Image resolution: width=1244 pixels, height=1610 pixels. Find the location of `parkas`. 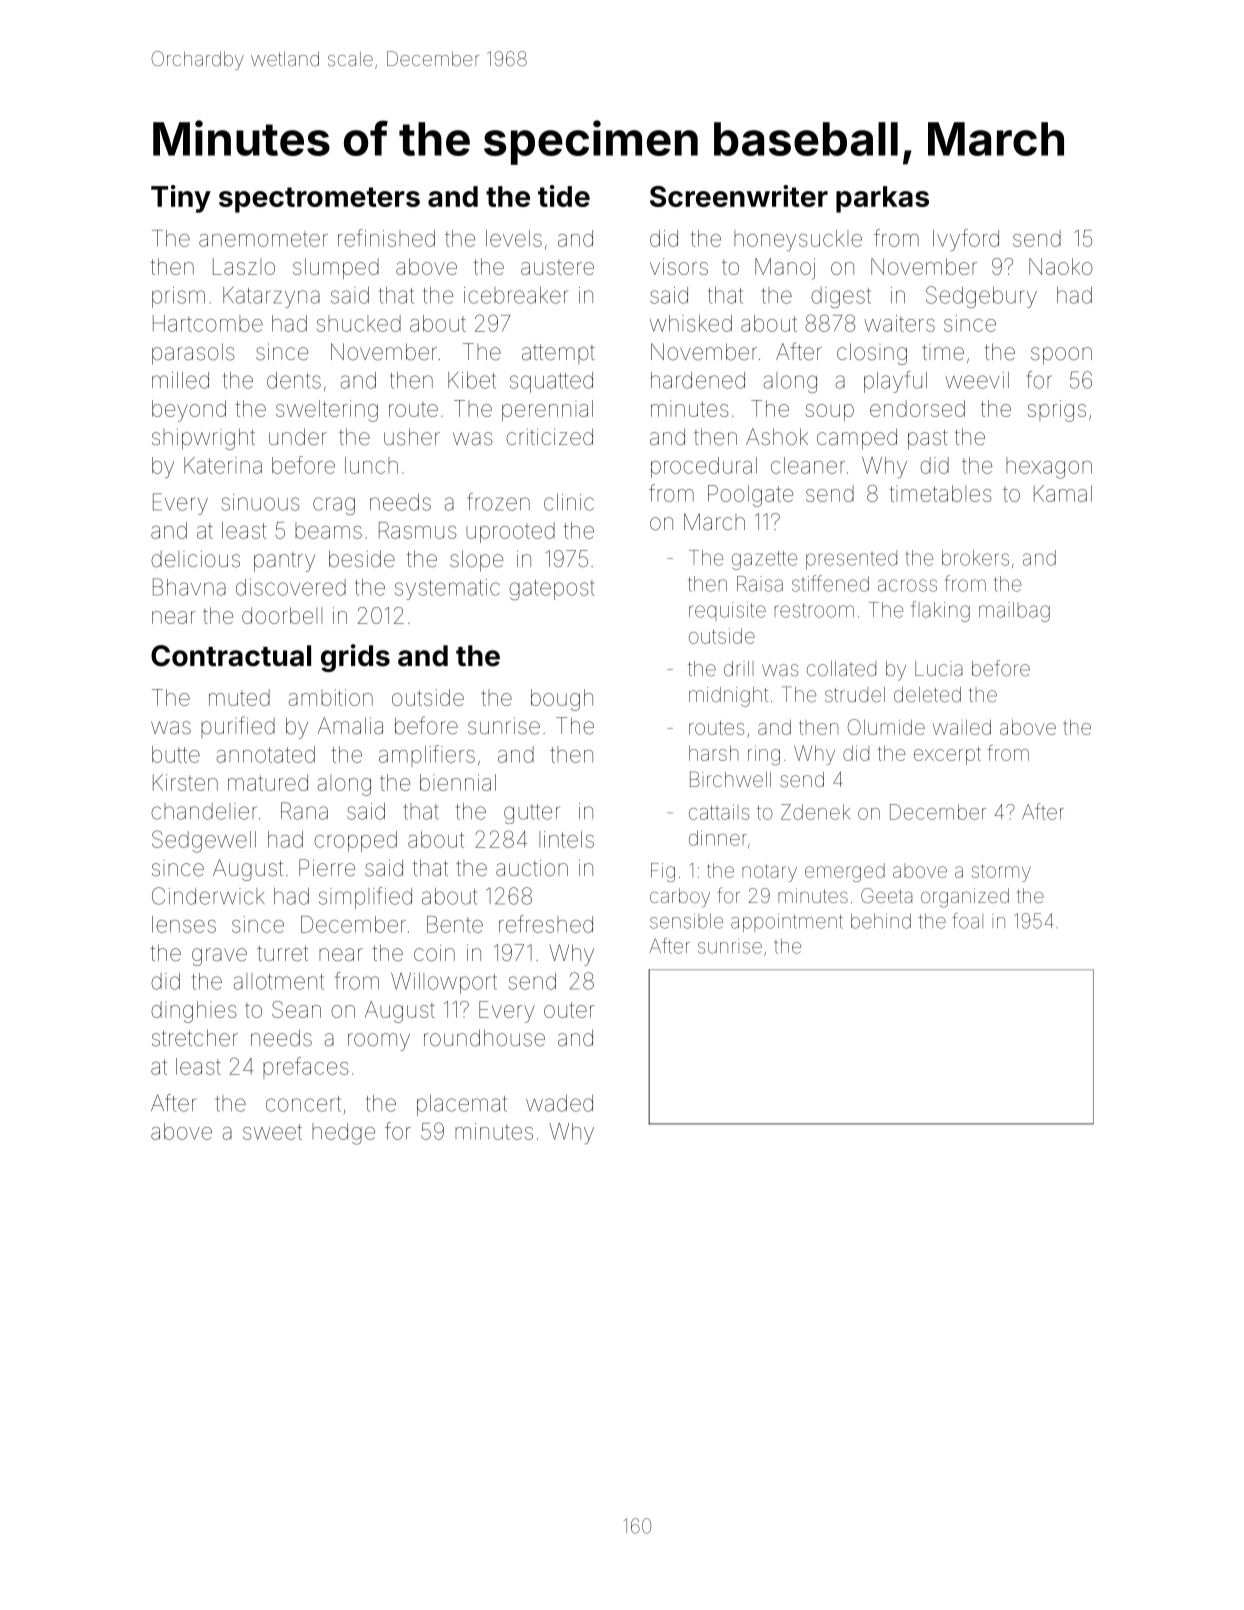

parkas is located at coordinates (882, 199).
